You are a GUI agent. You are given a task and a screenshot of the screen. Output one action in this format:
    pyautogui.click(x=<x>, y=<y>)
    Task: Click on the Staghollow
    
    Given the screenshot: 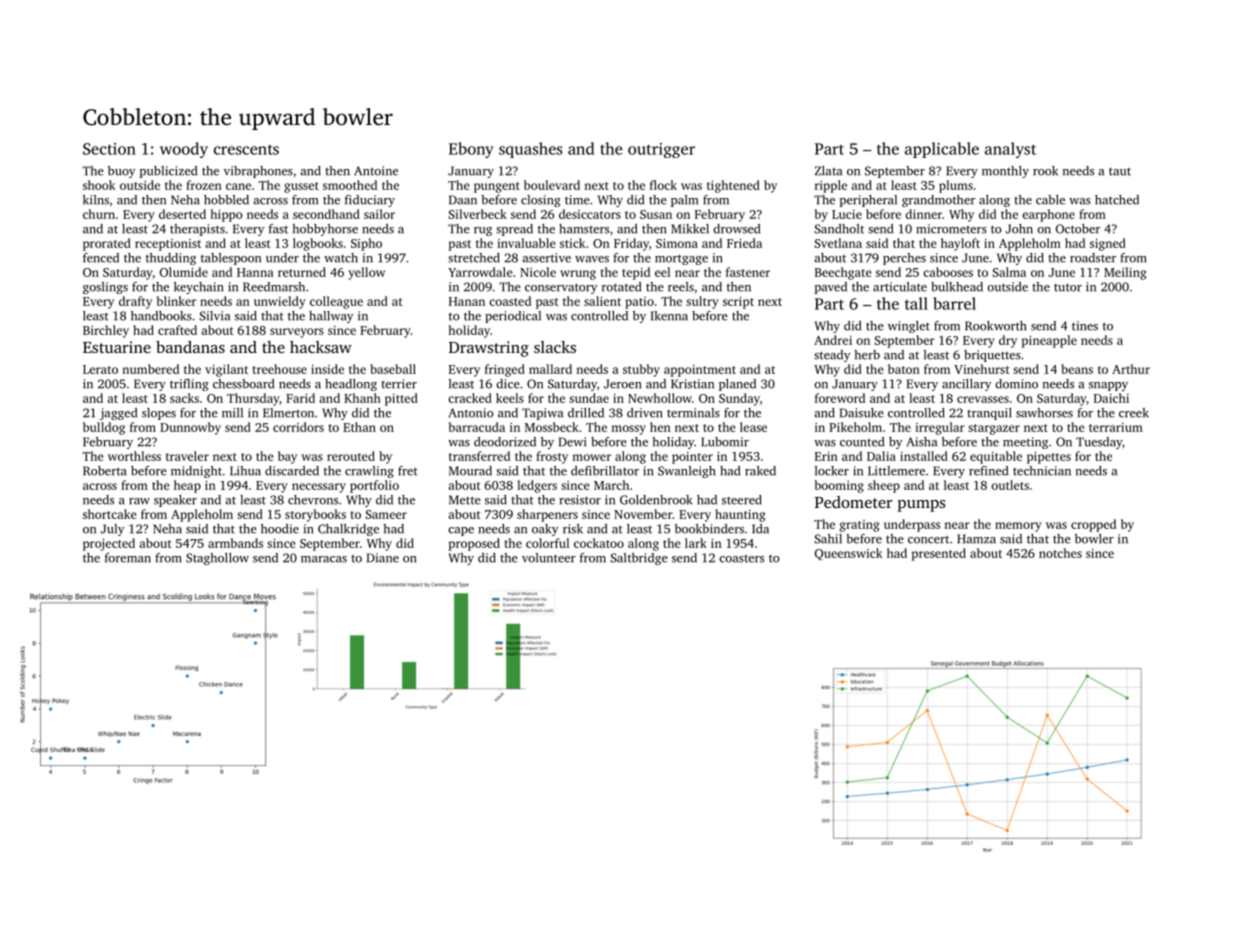 What is the action you would take?
    pyautogui.click(x=217, y=559)
